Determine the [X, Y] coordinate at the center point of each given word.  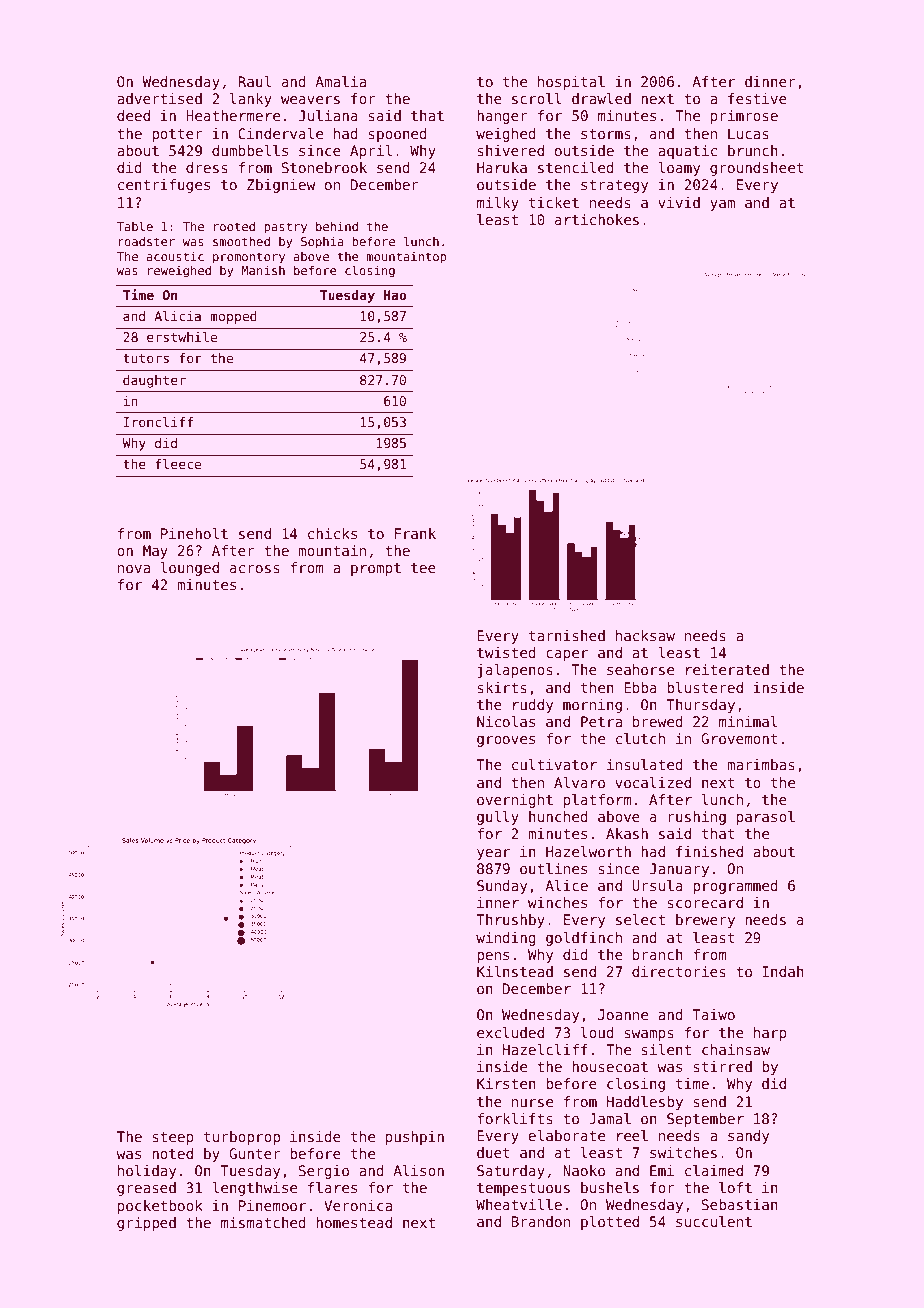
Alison [418, 1170]
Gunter [255, 1153]
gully [498, 818]
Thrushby [510, 921]
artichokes [597, 219]
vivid [679, 202]
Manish [263, 270]
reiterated [727, 669]
